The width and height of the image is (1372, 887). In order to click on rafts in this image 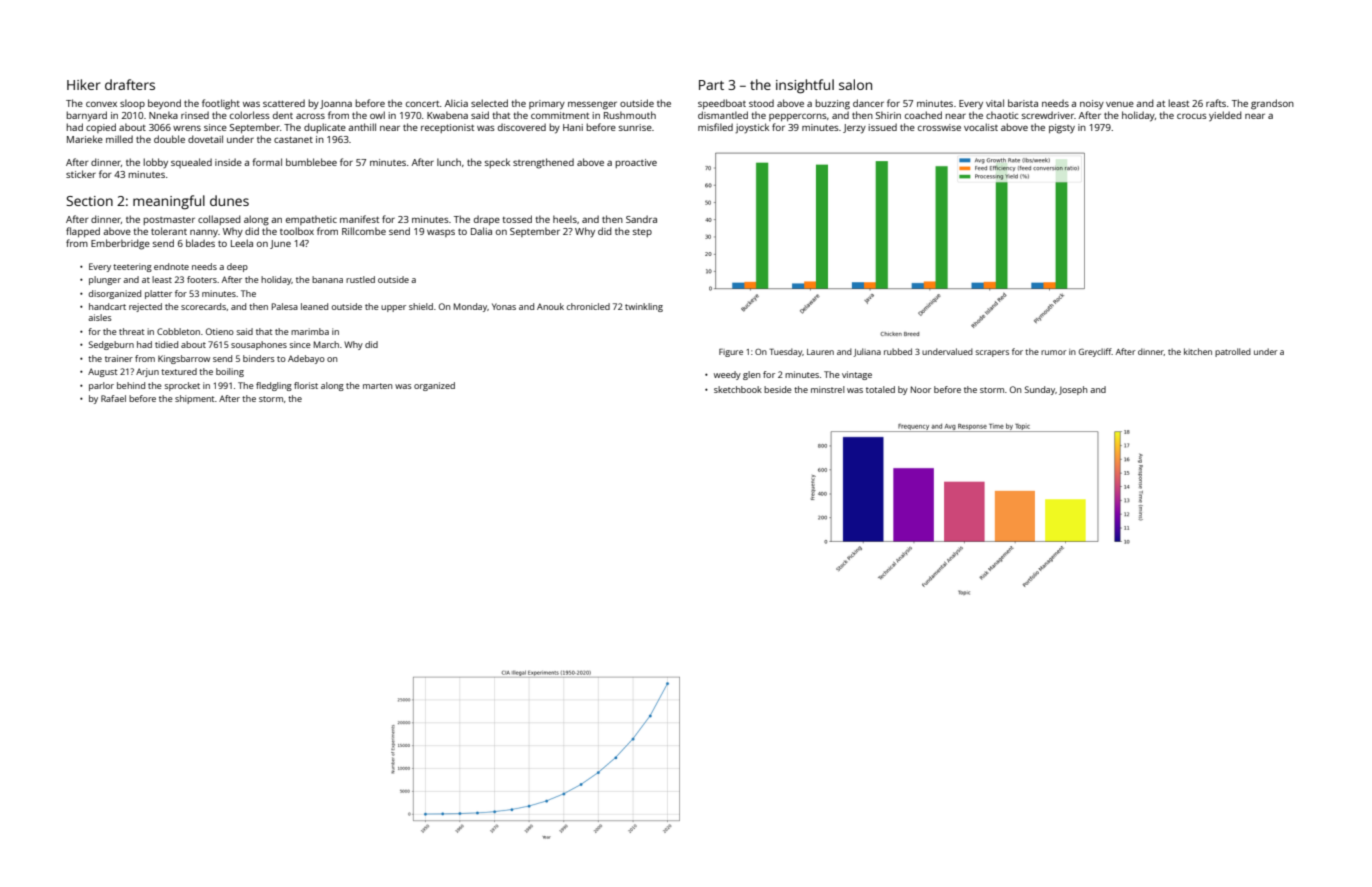, I will do `click(1216, 103)`.
